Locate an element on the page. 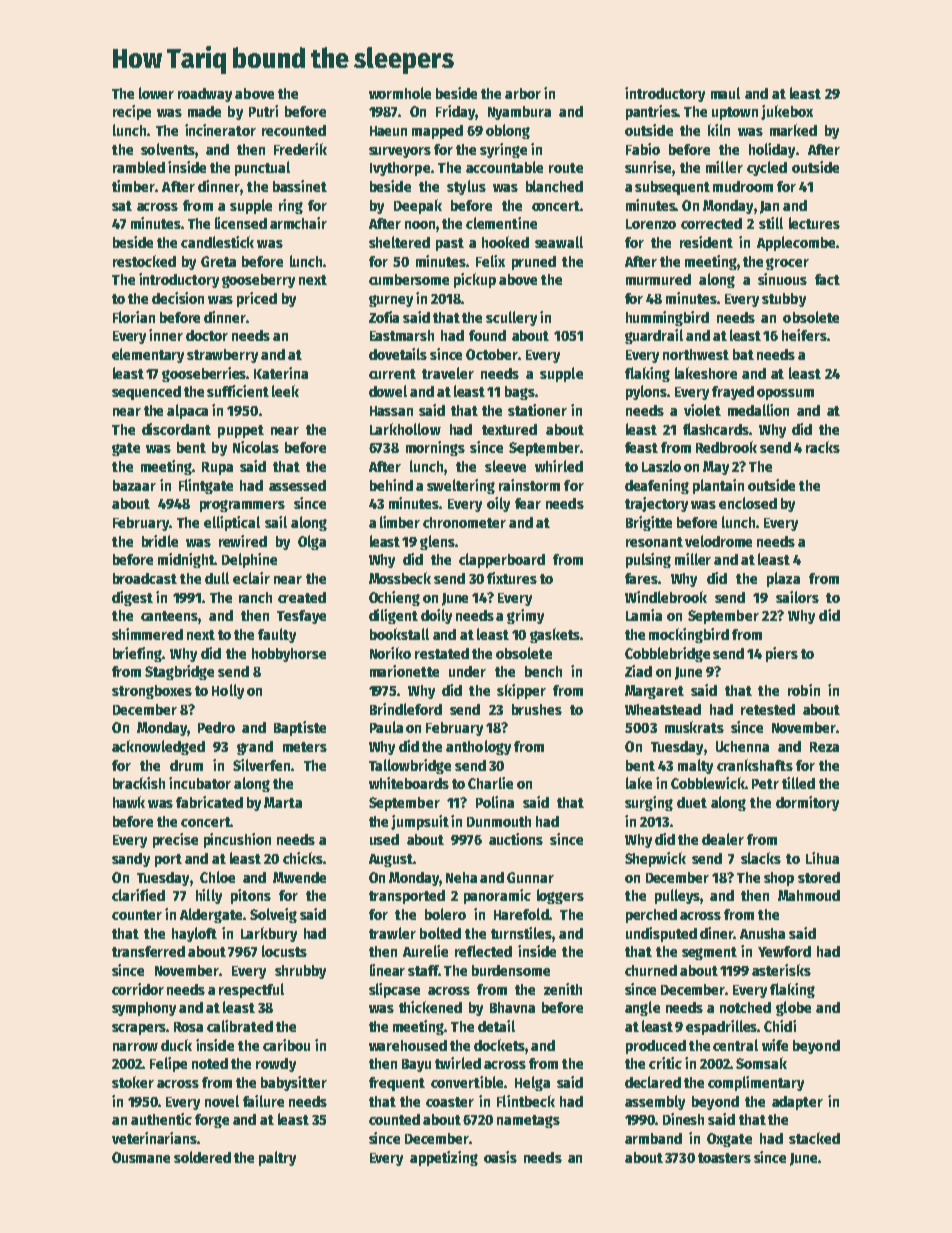 This image has width=952, height=1233. Gunnar is located at coordinates (530, 877).
